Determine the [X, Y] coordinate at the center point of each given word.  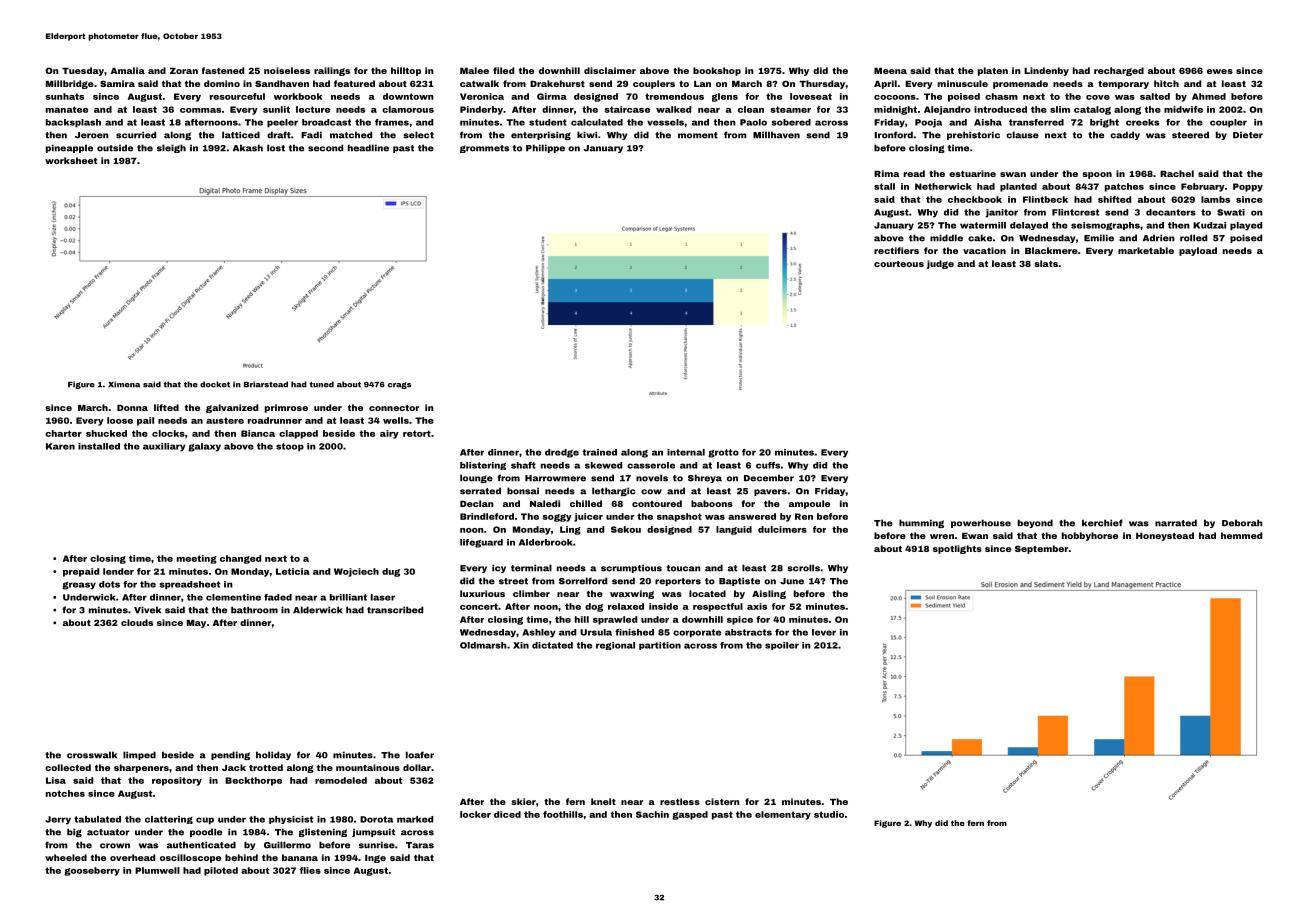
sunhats [64, 96]
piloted [221, 871]
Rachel [1177, 173]
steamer [790, 109]
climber [531, 593]
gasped [690, 815]
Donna [132, 408]
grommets [484, 149]
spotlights [957, 549]
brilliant [348, 597]
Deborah [1242, 523]
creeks [1142, 122]
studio [829, 814]
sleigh [171, 148]
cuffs [768, 465]
